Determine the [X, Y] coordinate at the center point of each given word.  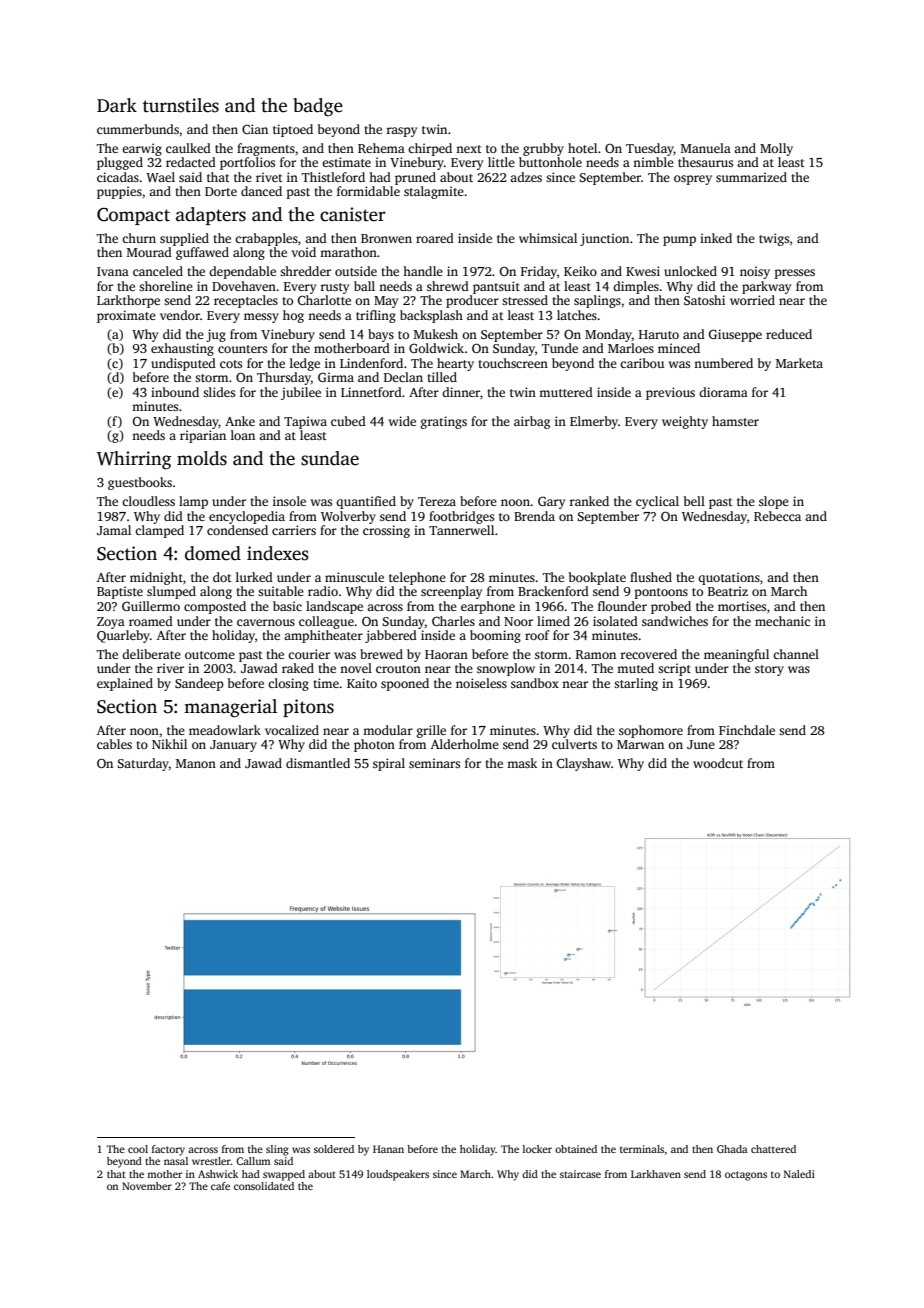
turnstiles [181, 105]
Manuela [706, 148]
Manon [196, 763]
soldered [334, 1149]
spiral [389, 764]
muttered [566, 392]
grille [431, 731]
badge [318, 107]
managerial [230, 708]
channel [796, 654]
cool [138, 1149]
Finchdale [747, 730]
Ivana [113, 271]
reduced [789, 334]
